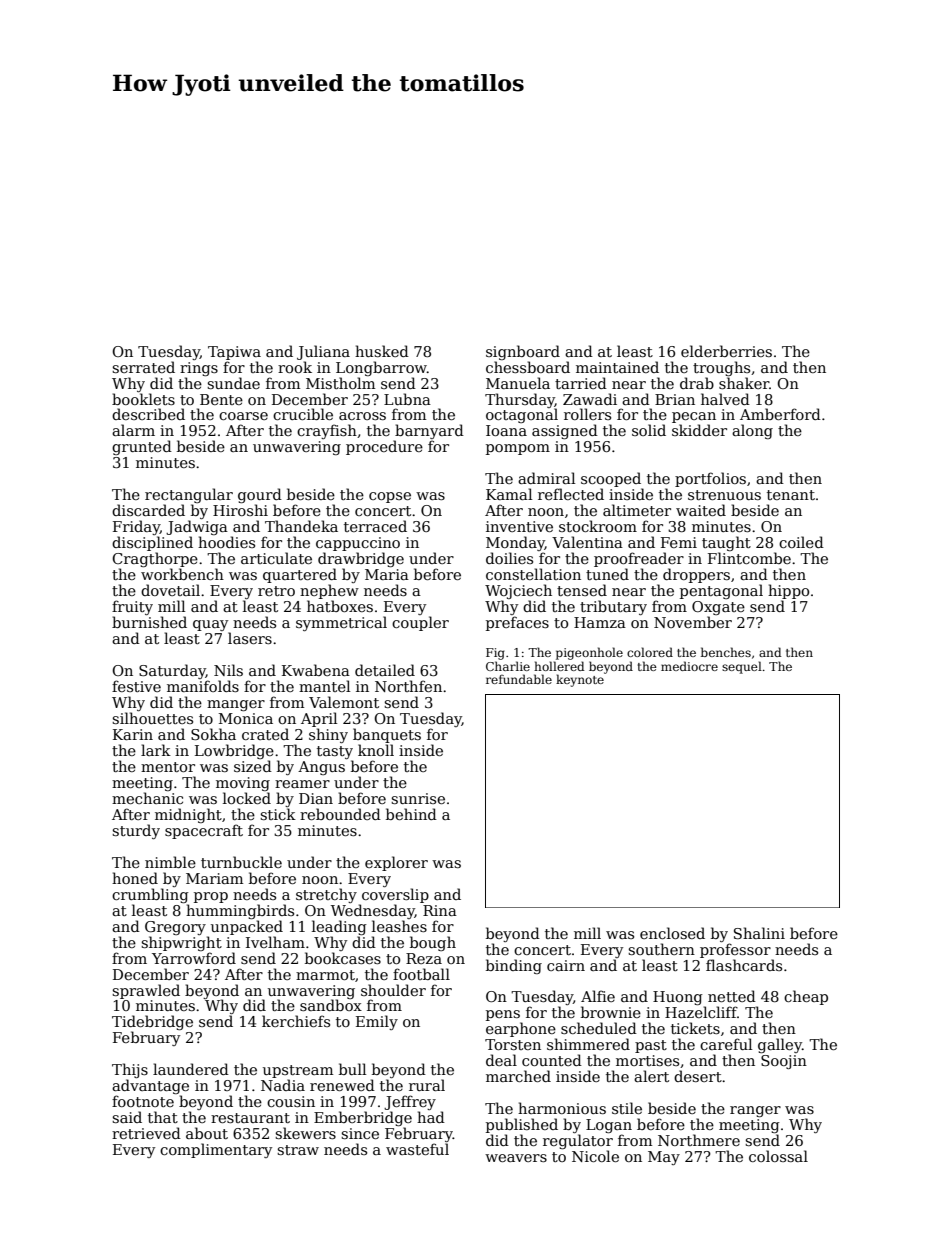  Describe the element at coordinates (595, 1156) in the screenshot. I see `Nicole` at that location.
